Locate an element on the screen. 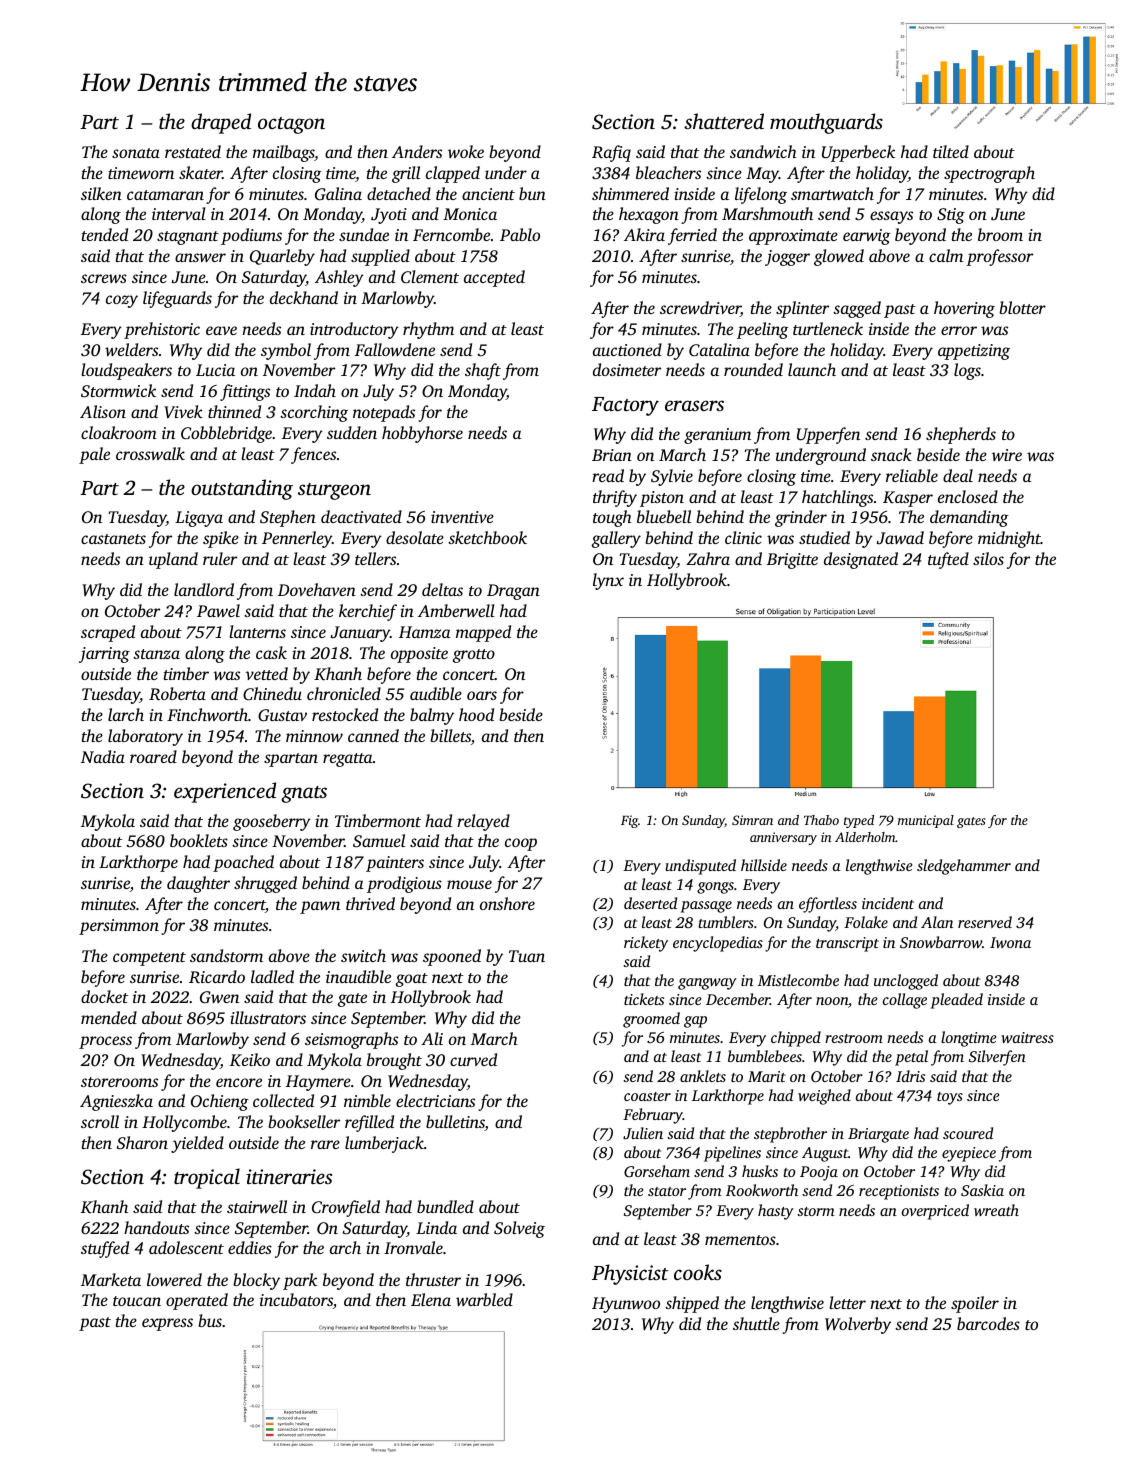 The width and height of the screenshot is (1138, 1472). bus is located at coordinates (210, 1320).
